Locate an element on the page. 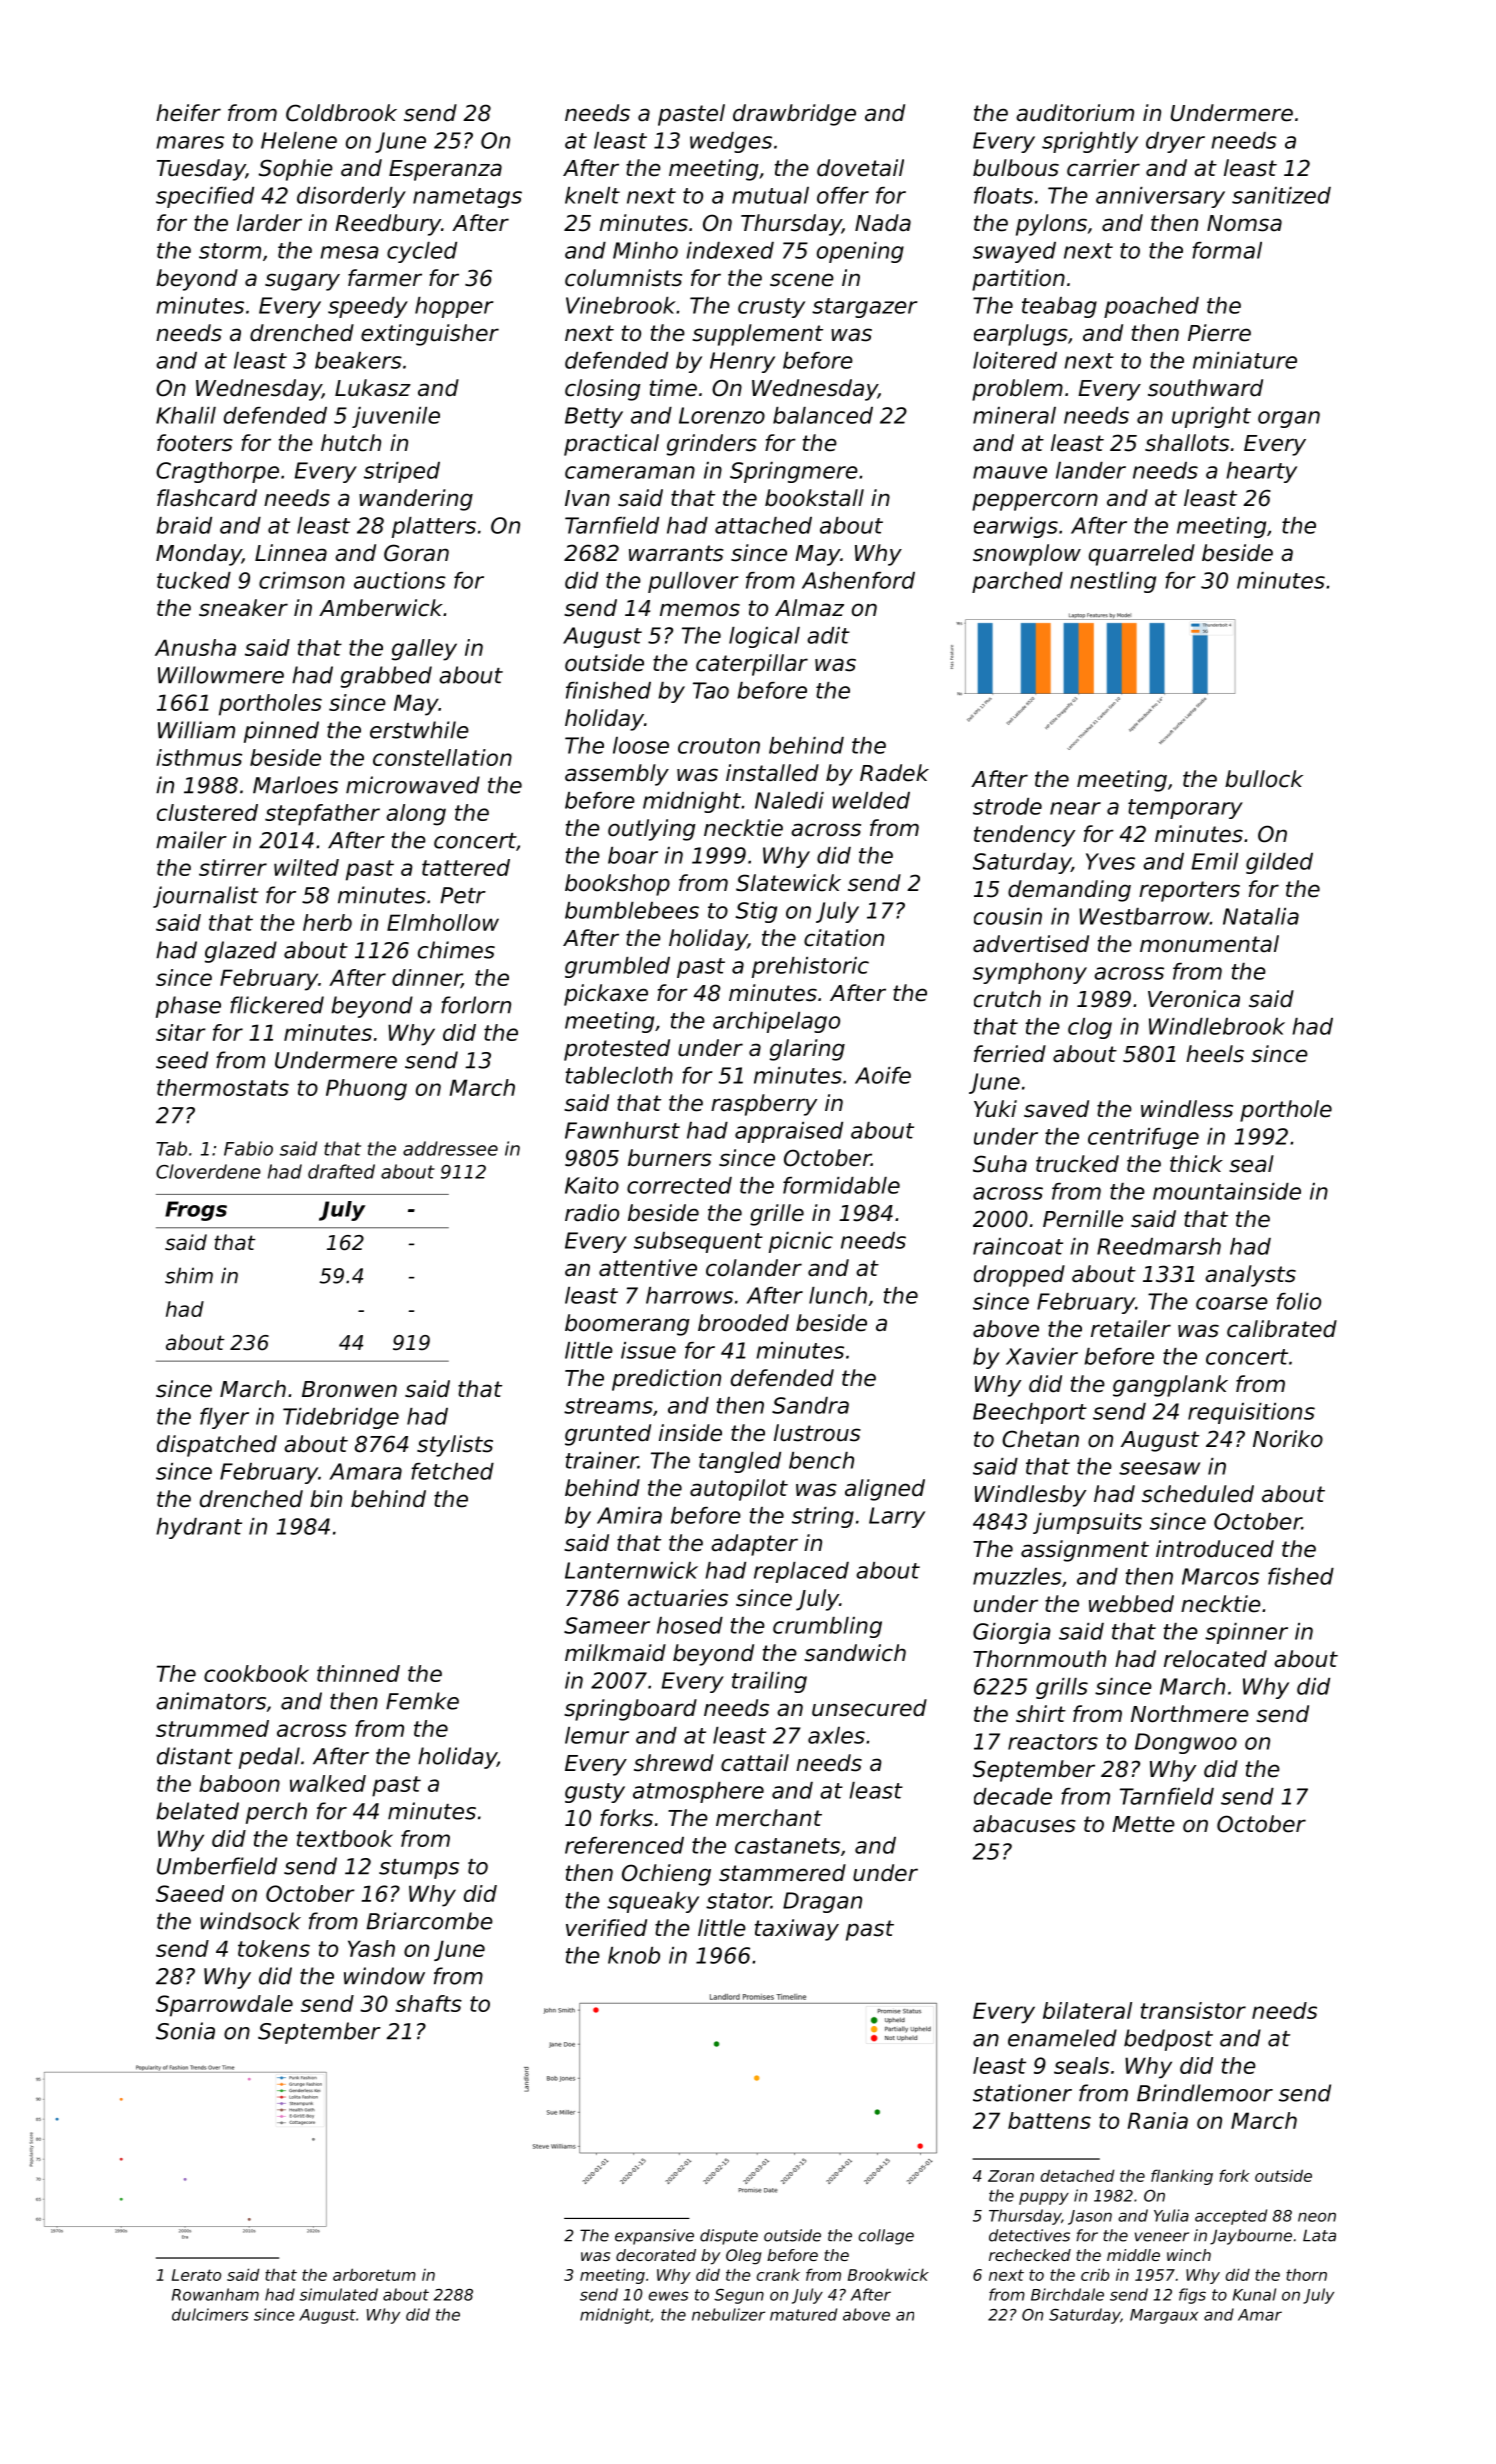 The image size is (1496, 2464). axles is located at coordinates (836, 1735).
